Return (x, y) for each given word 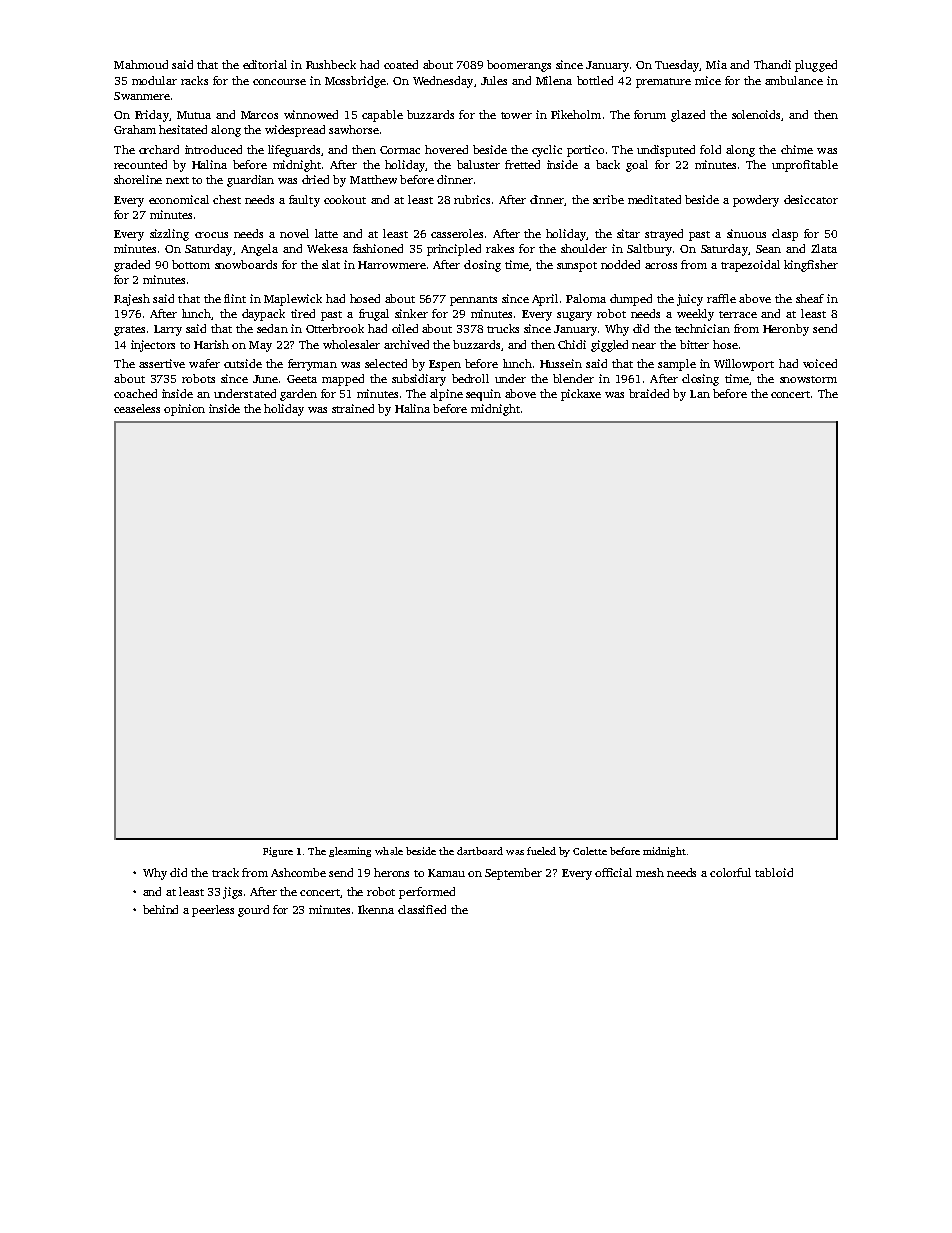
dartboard (480, 851)
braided (649, 393)
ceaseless (137, 408)
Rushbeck (331, 64)
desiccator (811, 199)
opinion (184, 410)
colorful (730, 872)
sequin (483, 395)
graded (132, 266)
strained (353, 408)
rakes (500, 248)
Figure (278, 852)
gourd (253, 911)
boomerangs (519, 66)
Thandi (772, 64)
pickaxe (581, 395)
